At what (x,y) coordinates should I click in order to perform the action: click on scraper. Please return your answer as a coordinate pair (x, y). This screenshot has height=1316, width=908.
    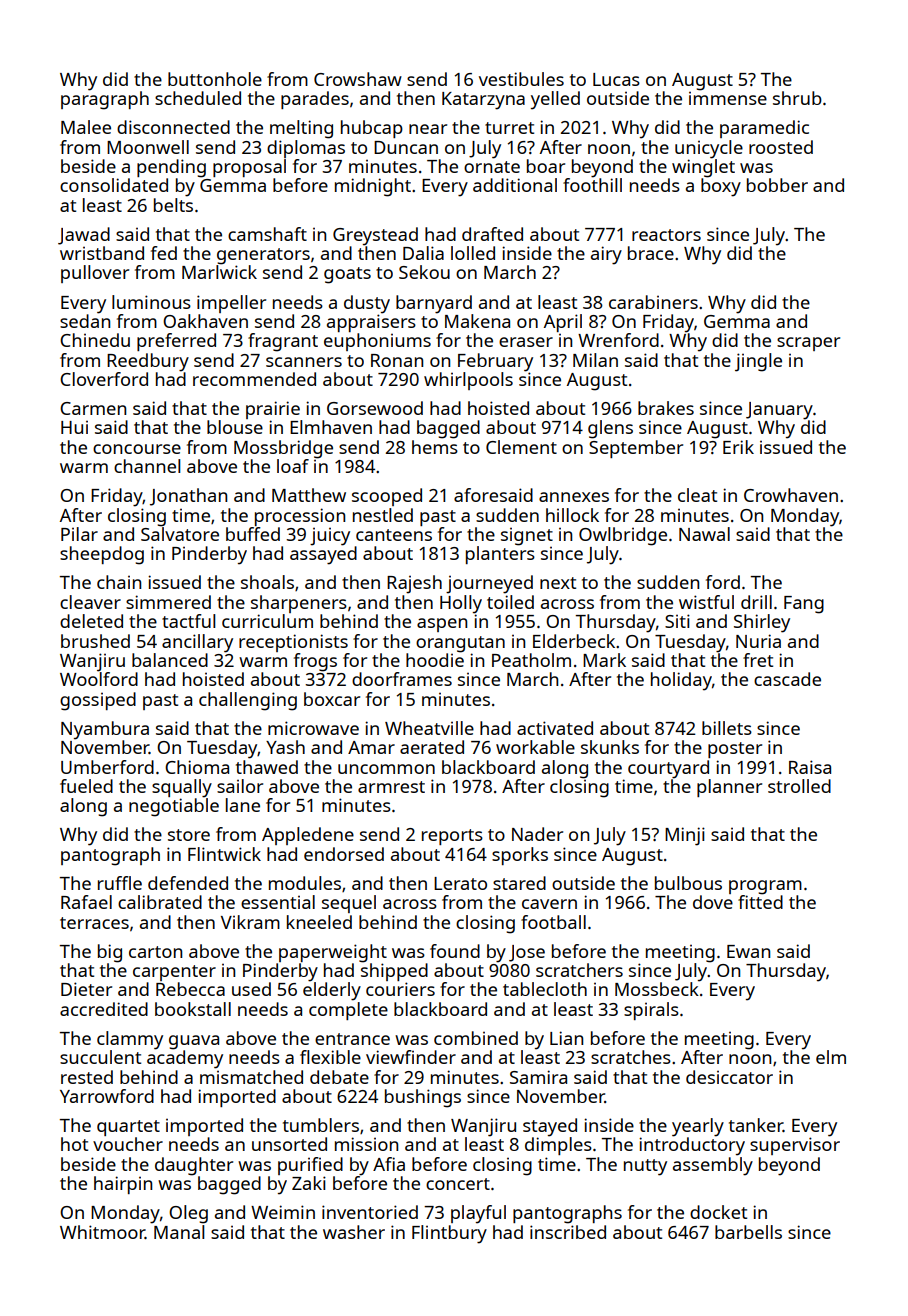
    Looking at the image, I should click on (808, 344).
